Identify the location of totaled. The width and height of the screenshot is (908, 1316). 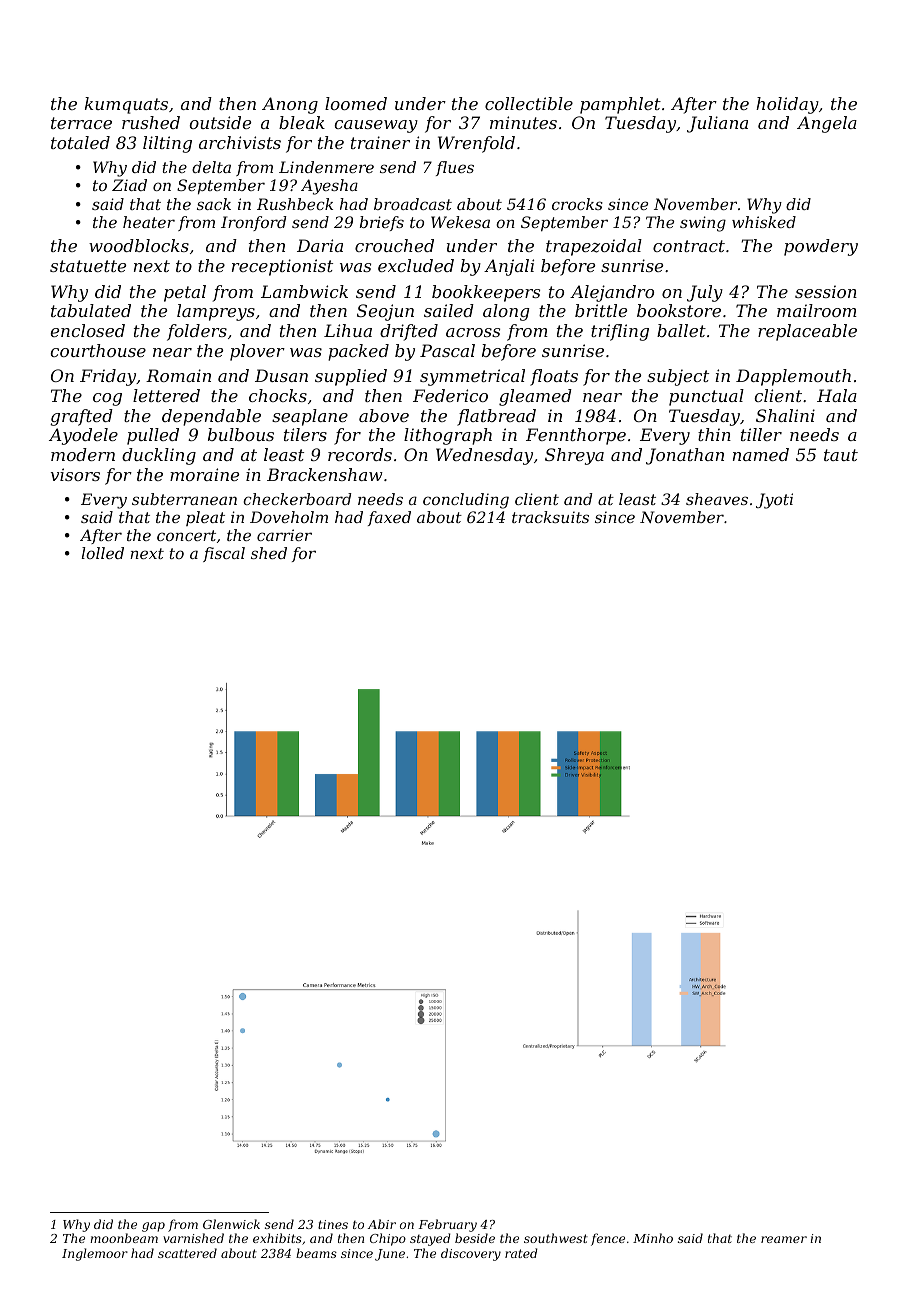
(80, 142).
